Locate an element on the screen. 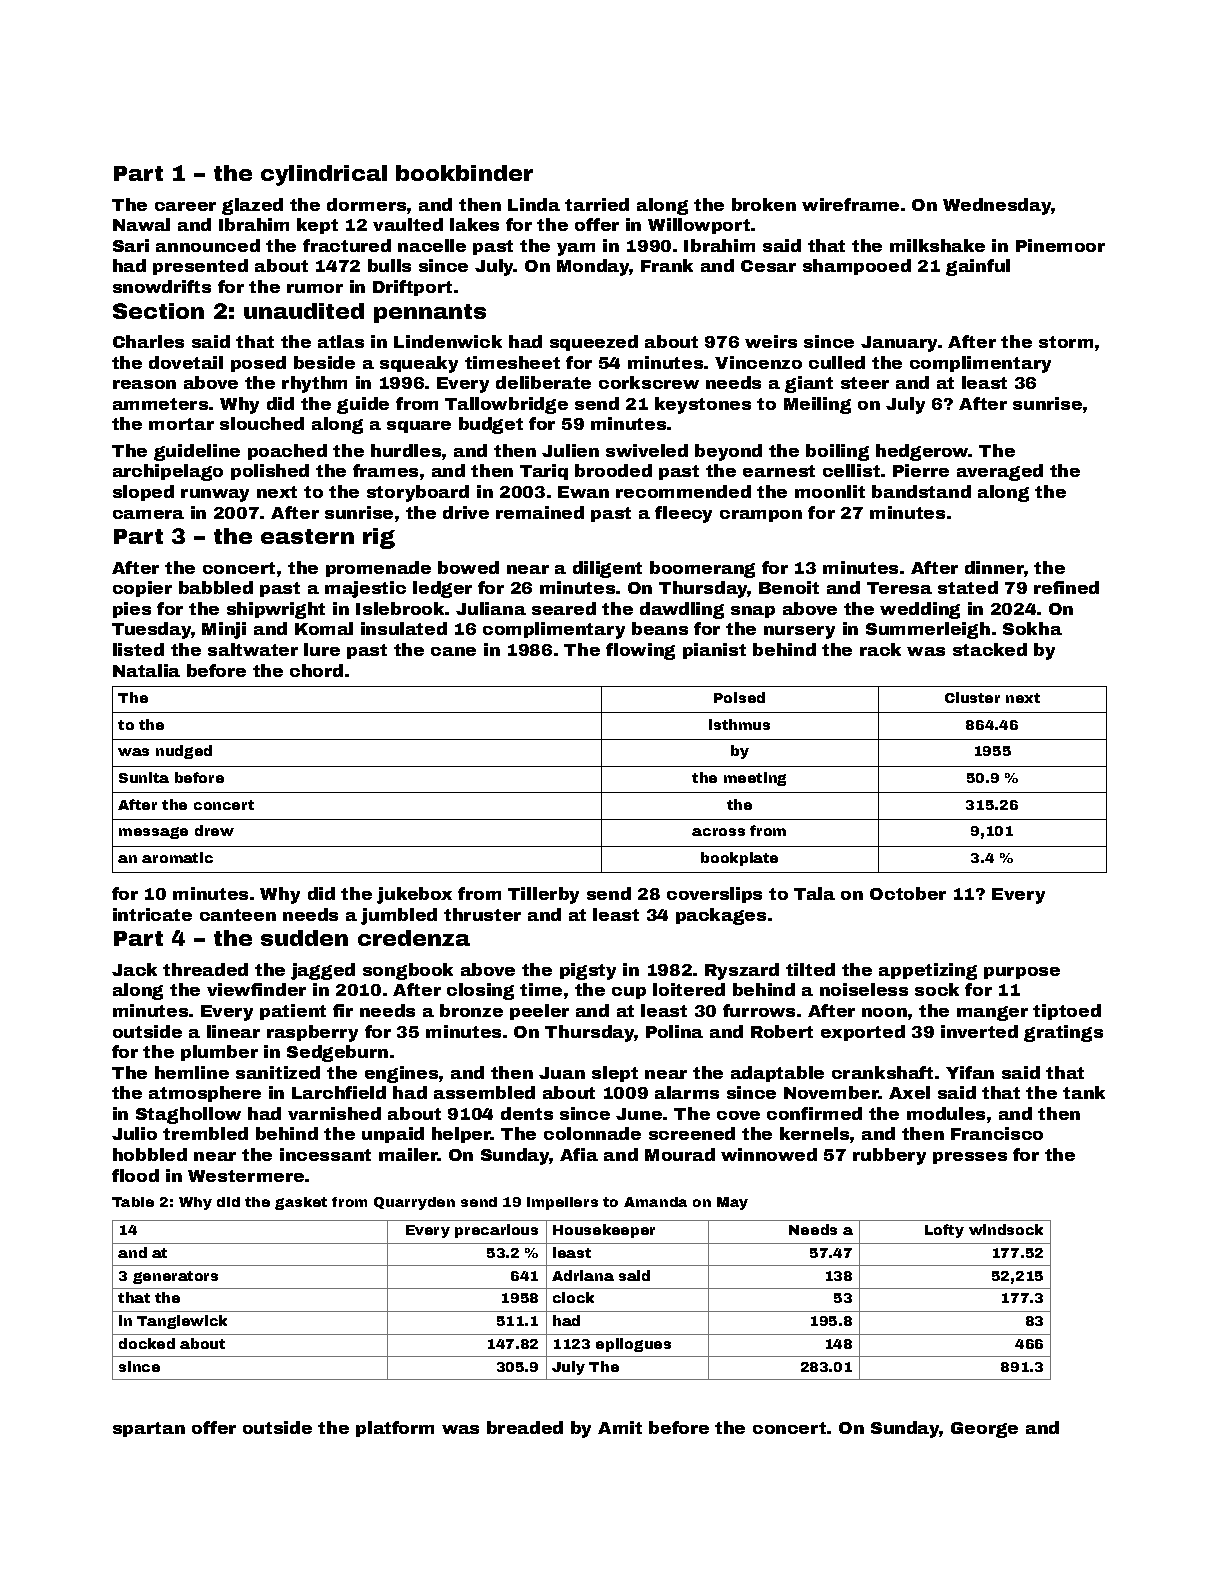  broken is located at coordinates (764, 204).
